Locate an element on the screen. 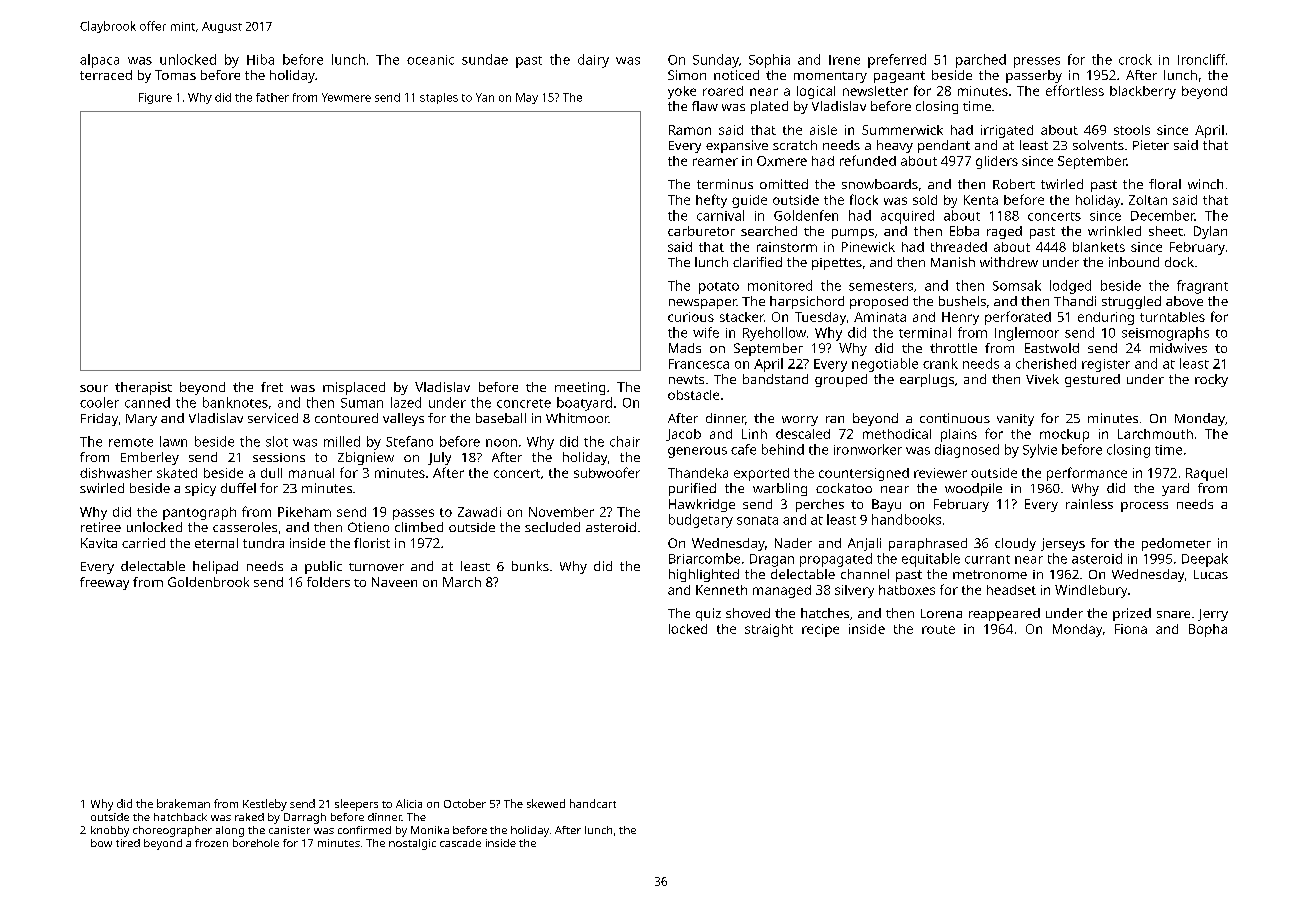  handcart is located at coordinates (593, 803).
